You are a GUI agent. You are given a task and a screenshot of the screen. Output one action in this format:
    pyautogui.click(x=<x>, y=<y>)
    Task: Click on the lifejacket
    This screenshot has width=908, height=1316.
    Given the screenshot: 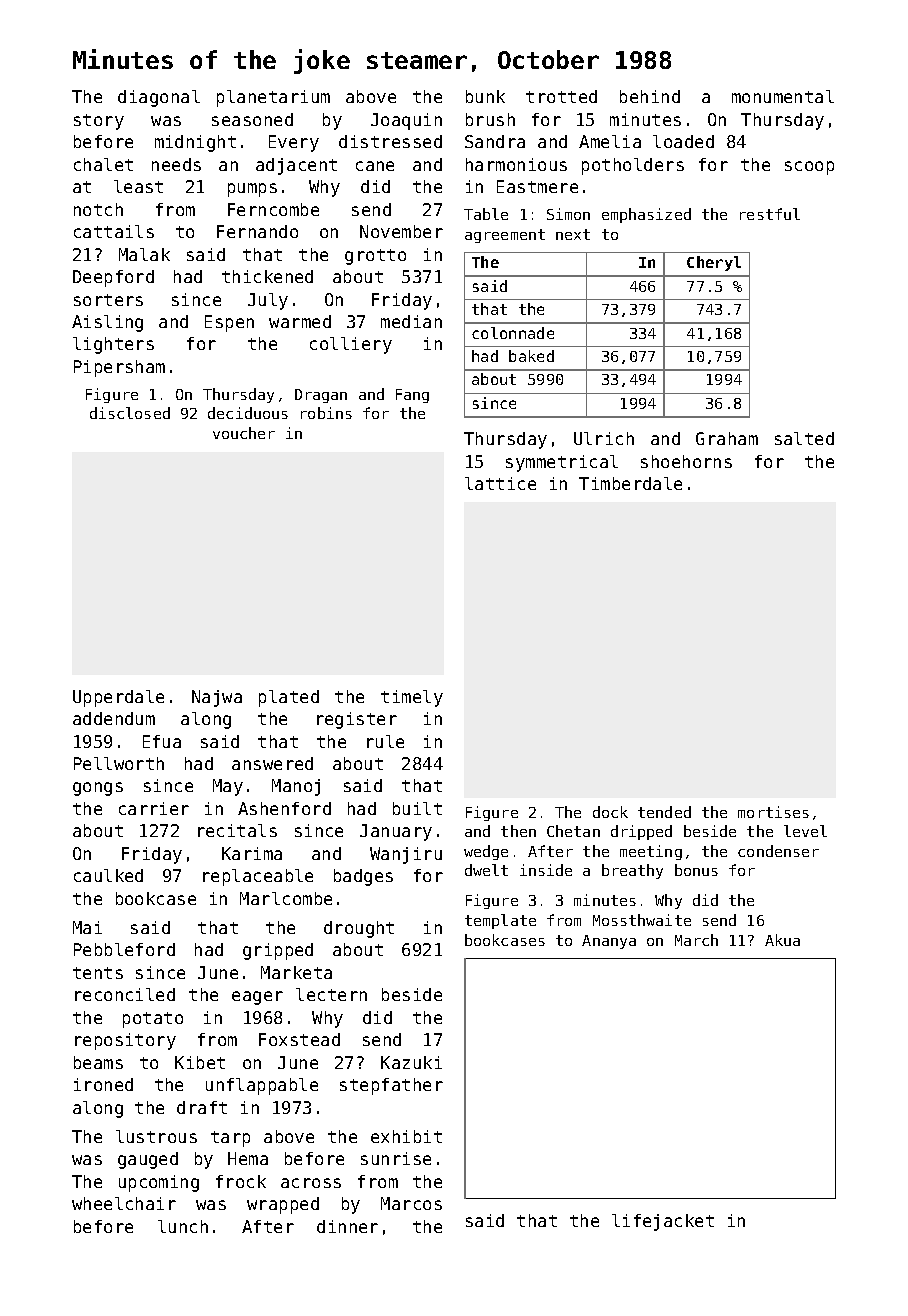 What is the action you would take?
    pyautogui.click(x=663, y=1222)
